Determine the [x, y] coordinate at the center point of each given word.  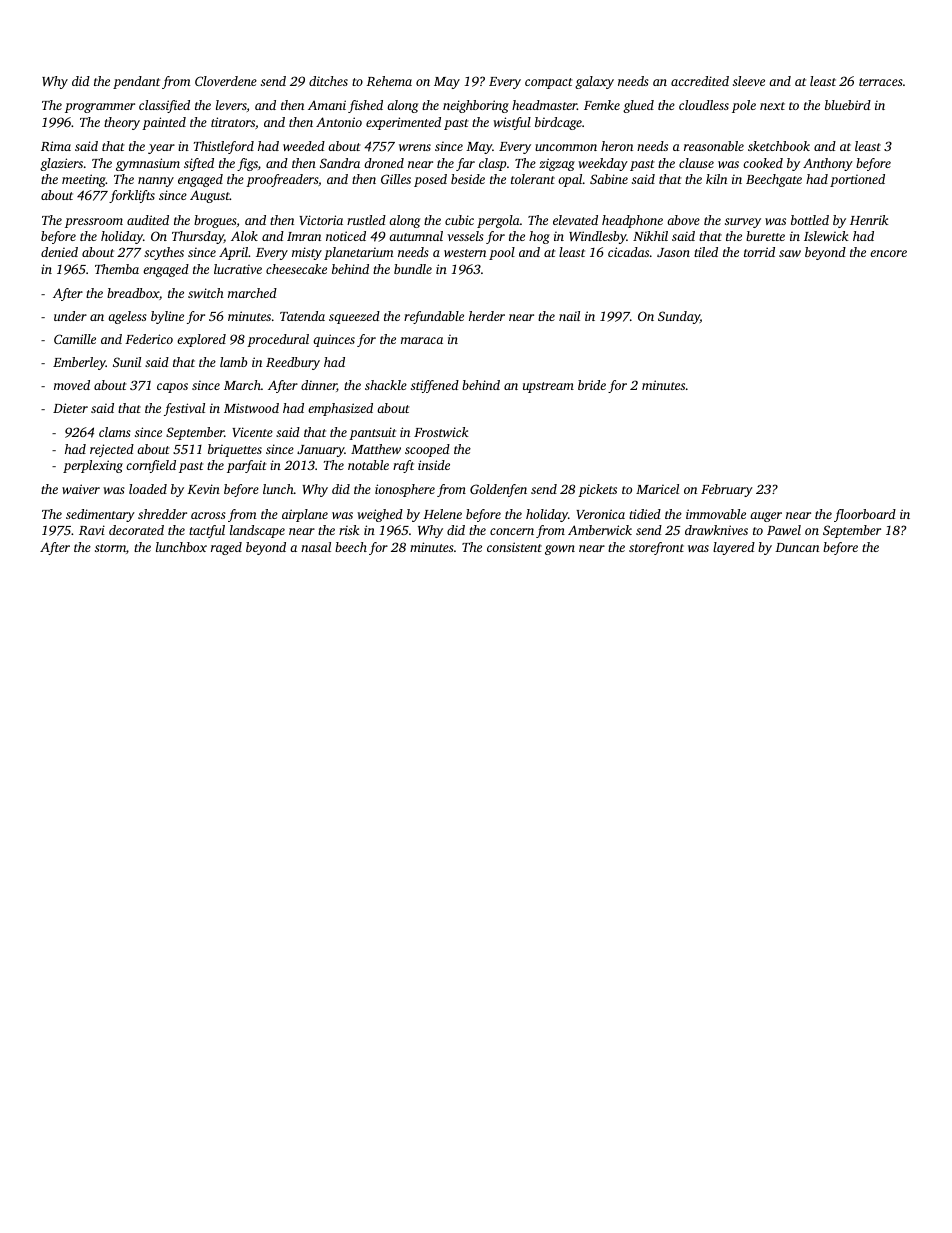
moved [72, 385]
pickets [597, 490]
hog [539, 237]
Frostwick [441, 432]
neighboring [476, 106]
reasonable [714, 146]
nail [569, 316]
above [683, 220]
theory [122, 123]
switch [206, 293]
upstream [548, 387]
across [208, 515]
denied [59, 252]
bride [592, 385]
